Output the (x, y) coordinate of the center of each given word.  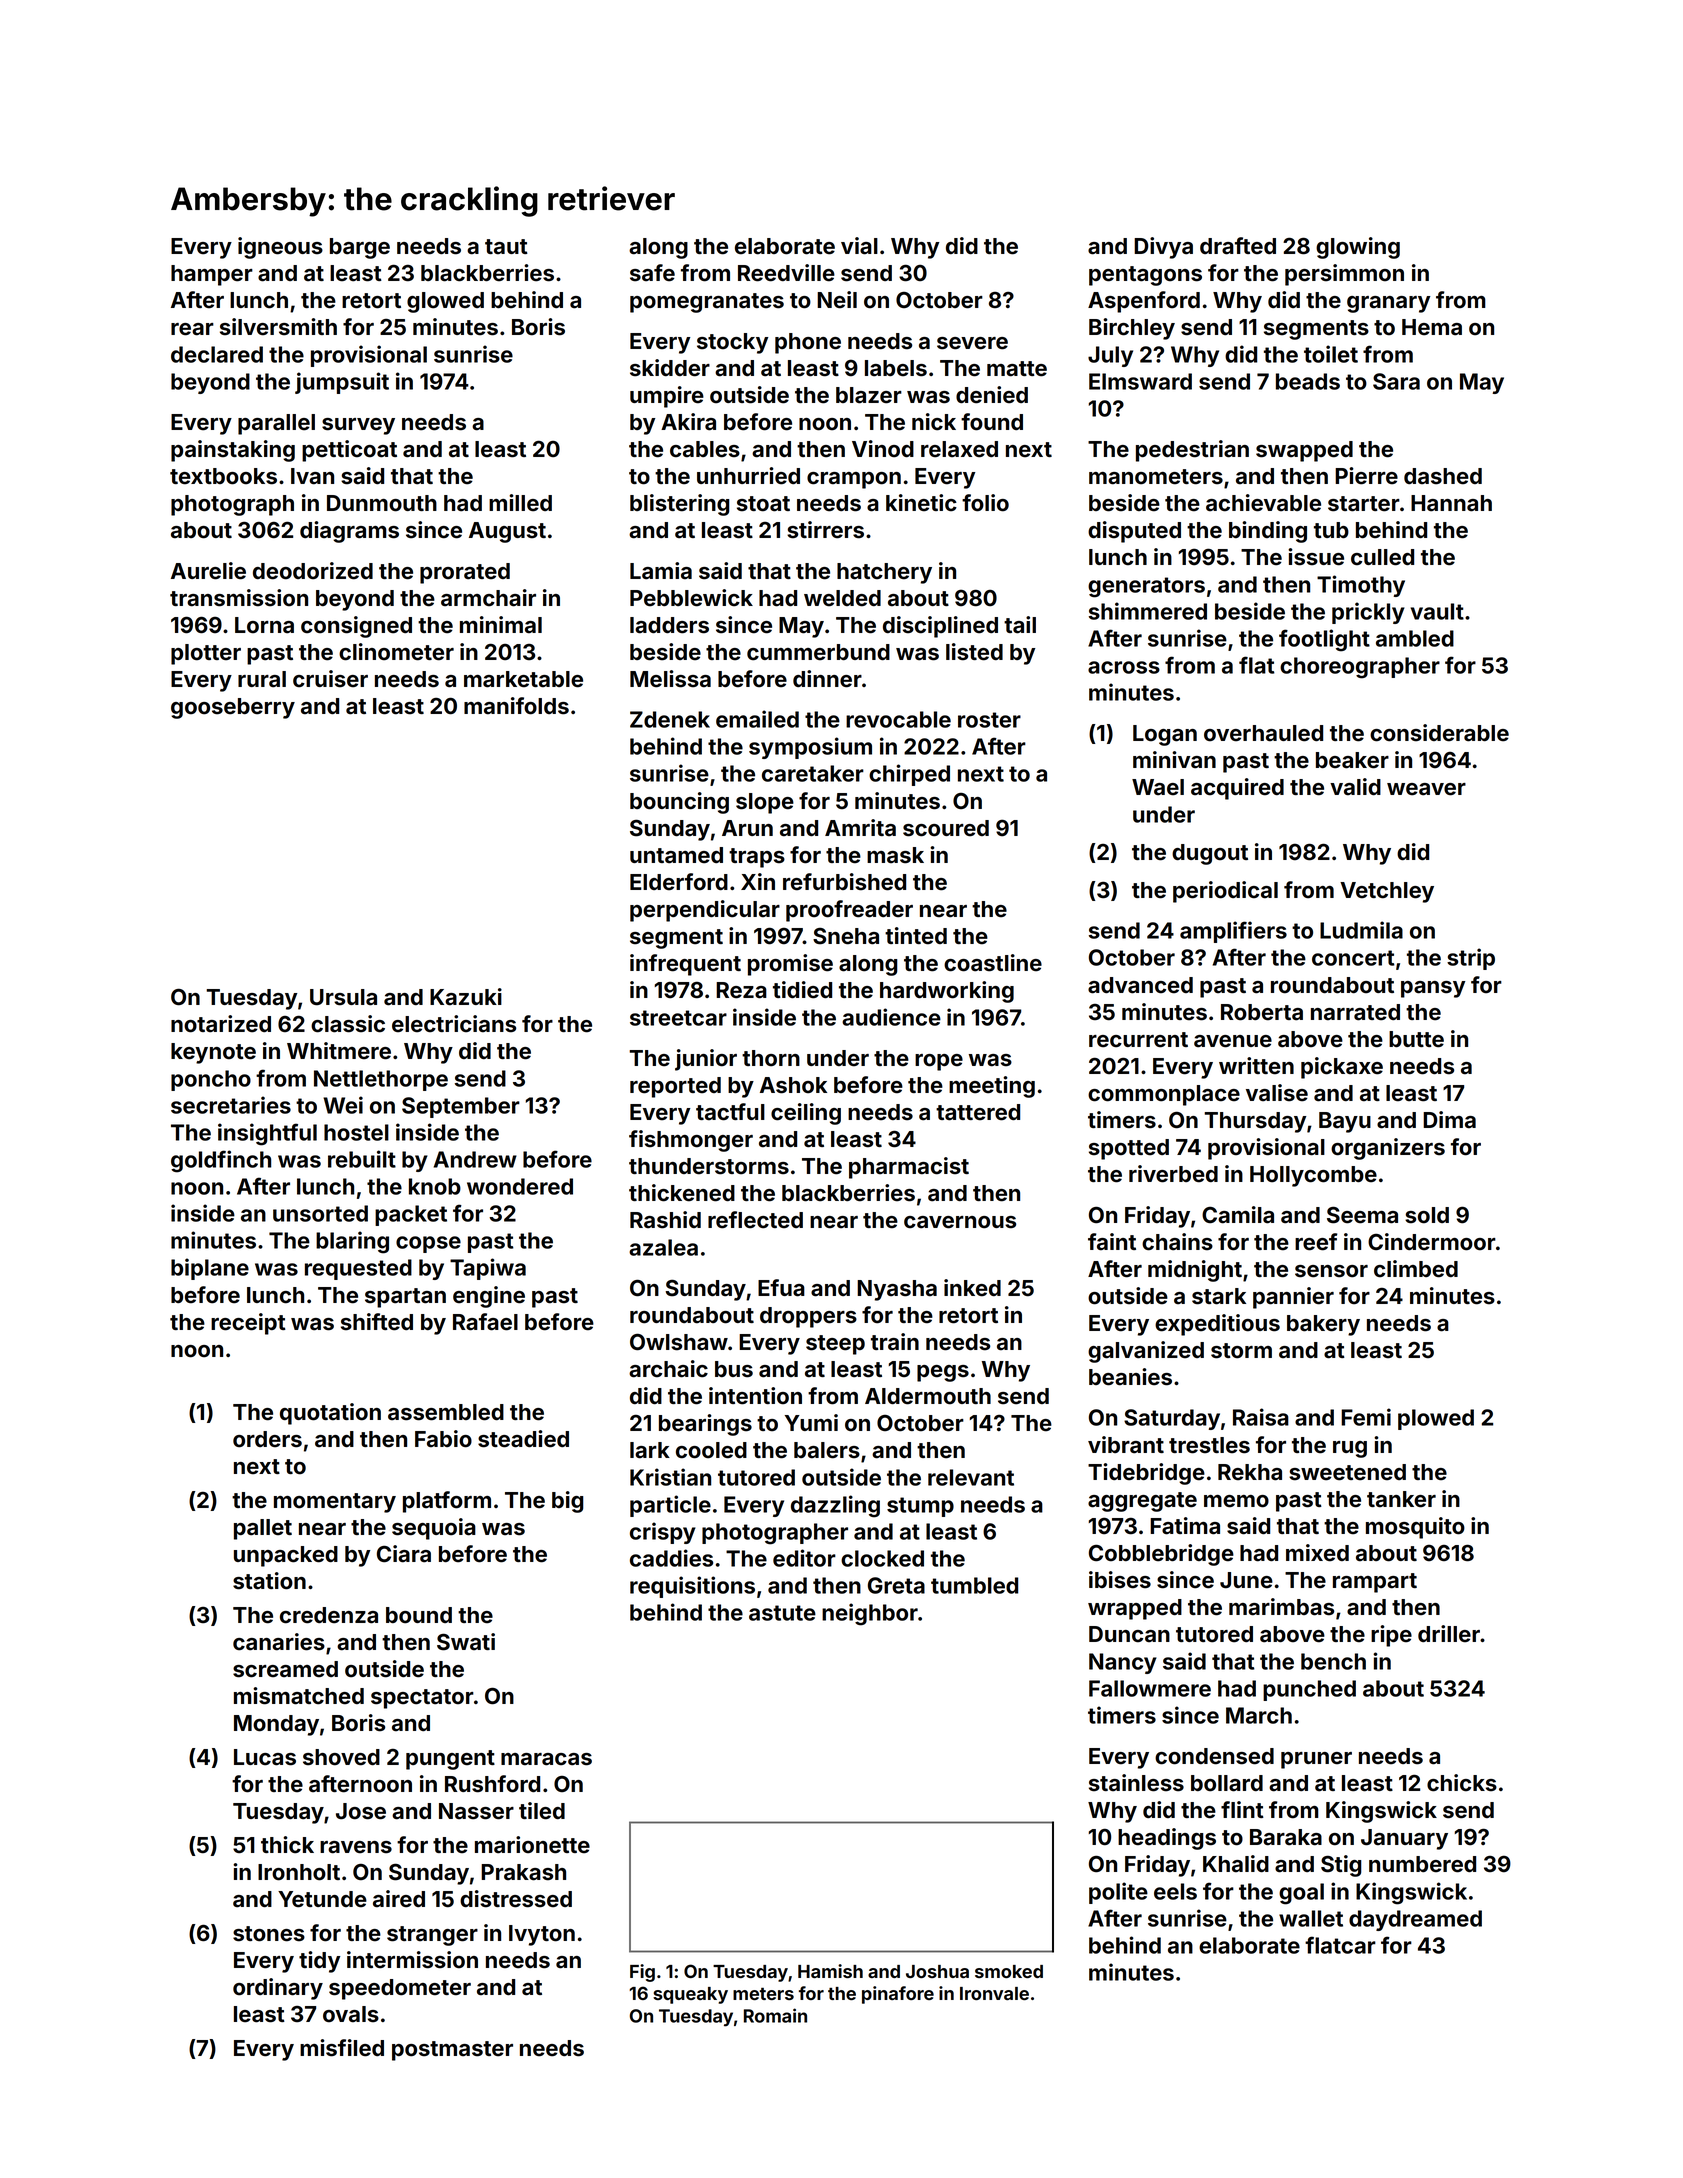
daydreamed (1415, 1920)
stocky (732, 343)
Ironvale (994, 1993)
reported (675, 1087)
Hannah (1451, 503)
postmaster (452, 2051)
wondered (520, 1186)
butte (1416, 1039)
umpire (667, 397)
